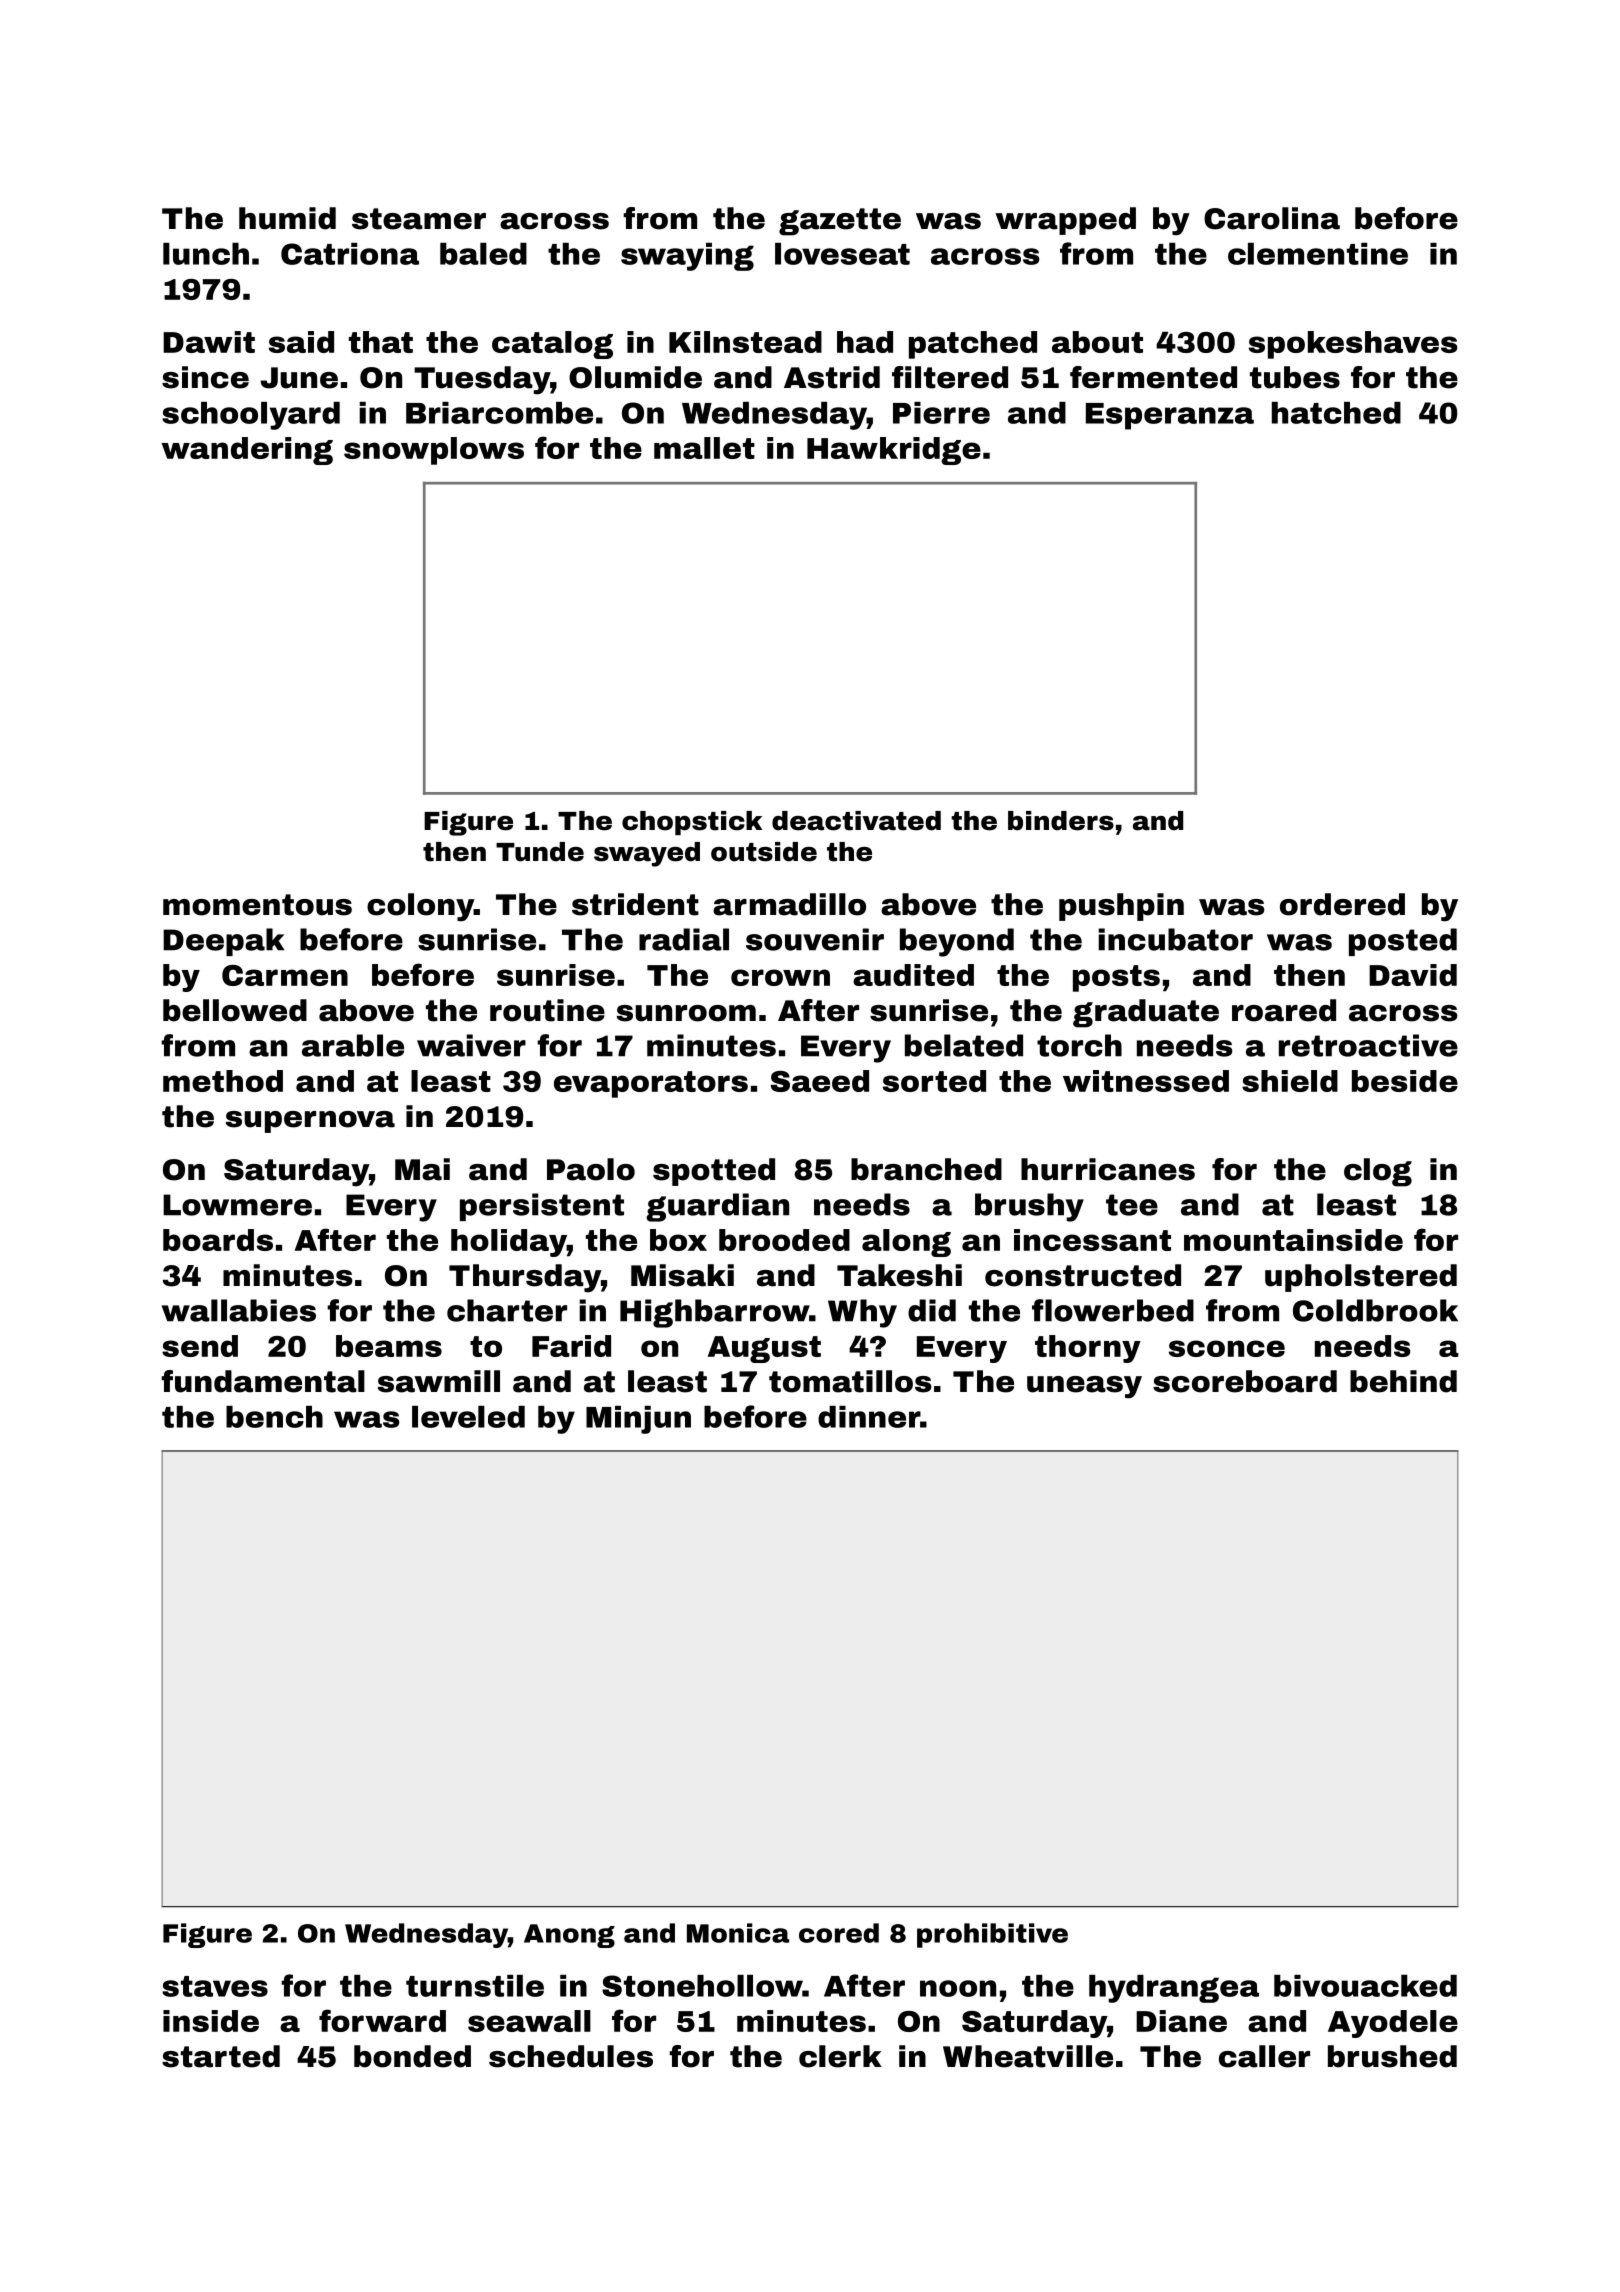 Image resolution: width=1620 pixels, height=2292 pixels. What do you see at coordinates (223, 1081) in the document?
I see `method` at bounding box center [223, 1081].
